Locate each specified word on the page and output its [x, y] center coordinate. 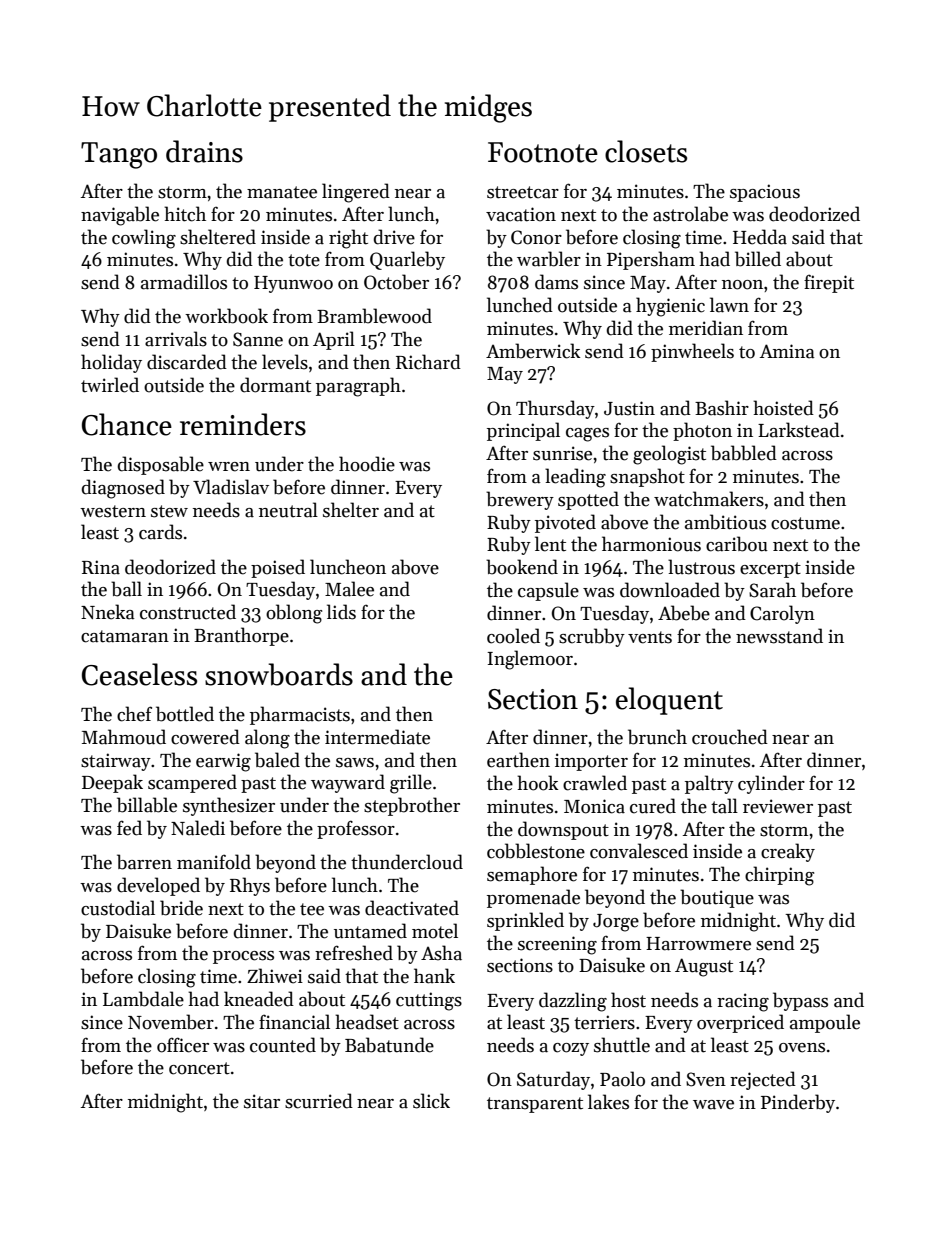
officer [183, 1045]
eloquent [669, 701]
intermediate [377, 737]
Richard [428, 362]
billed [758, 259]
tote [304, 260]
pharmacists [300, 715]
